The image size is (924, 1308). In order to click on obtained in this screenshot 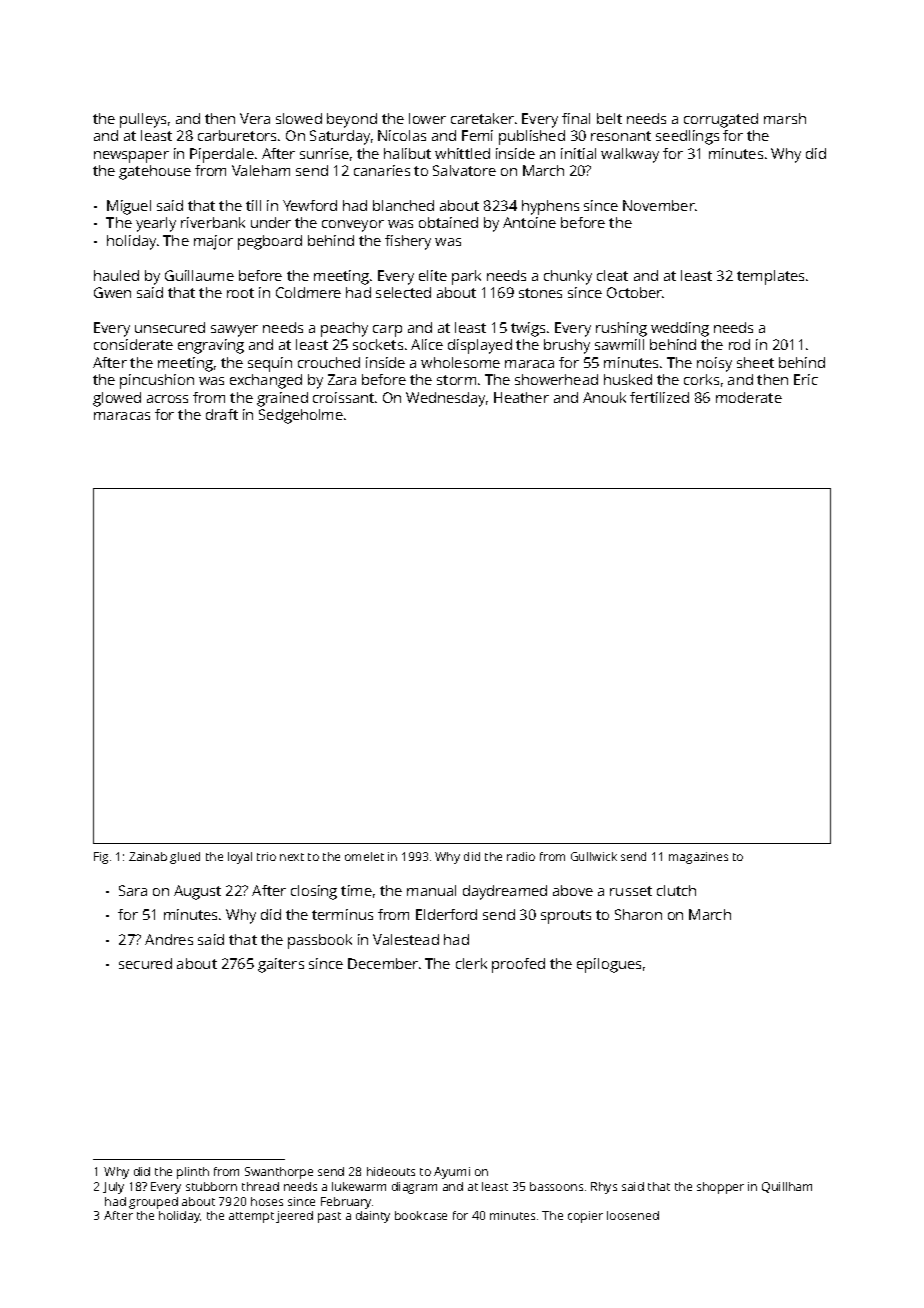, I will do `click(448, 222)`.
